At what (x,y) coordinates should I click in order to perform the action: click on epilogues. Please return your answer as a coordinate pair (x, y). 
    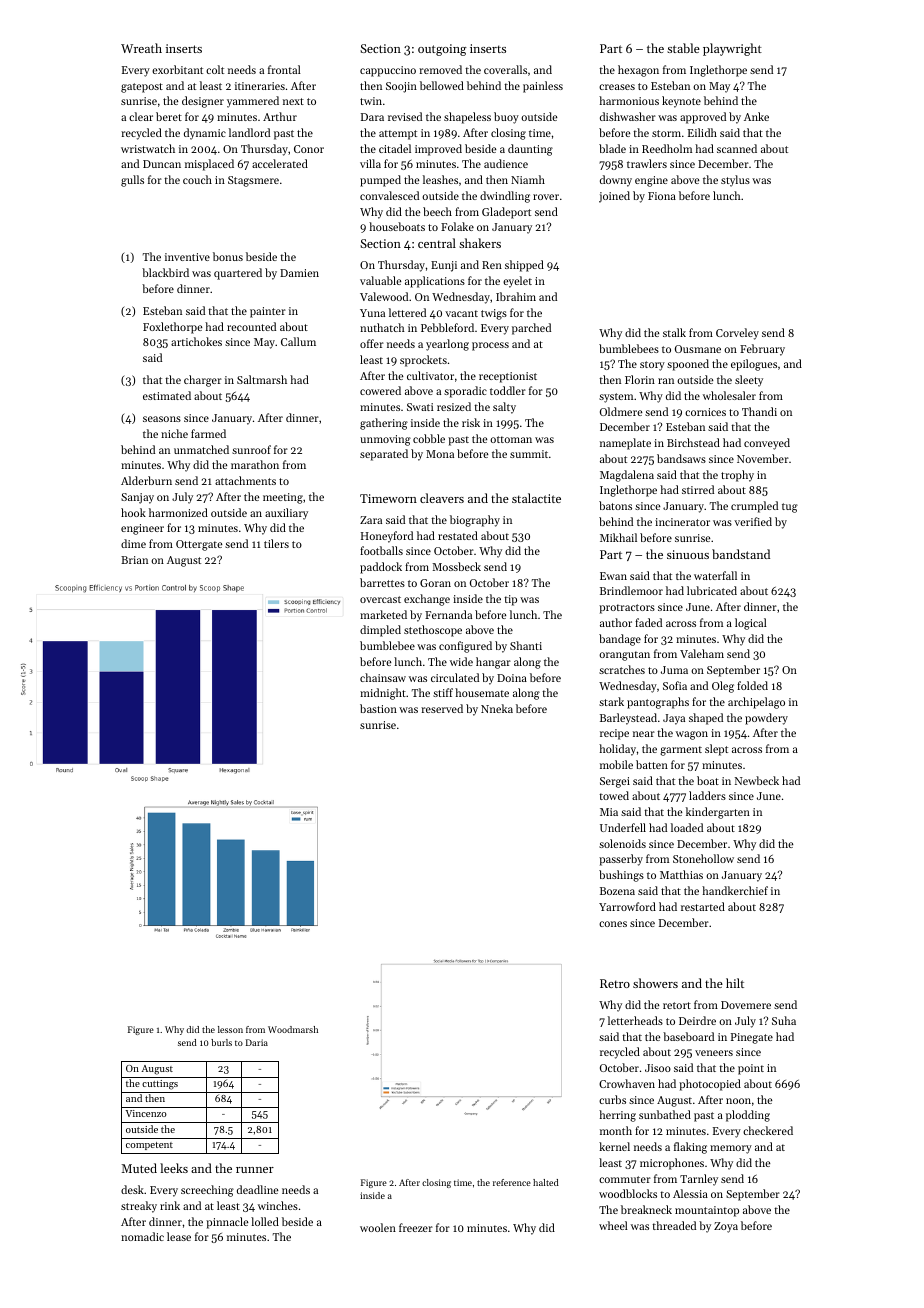
    Looking at the image, I should click on (754, 365).
